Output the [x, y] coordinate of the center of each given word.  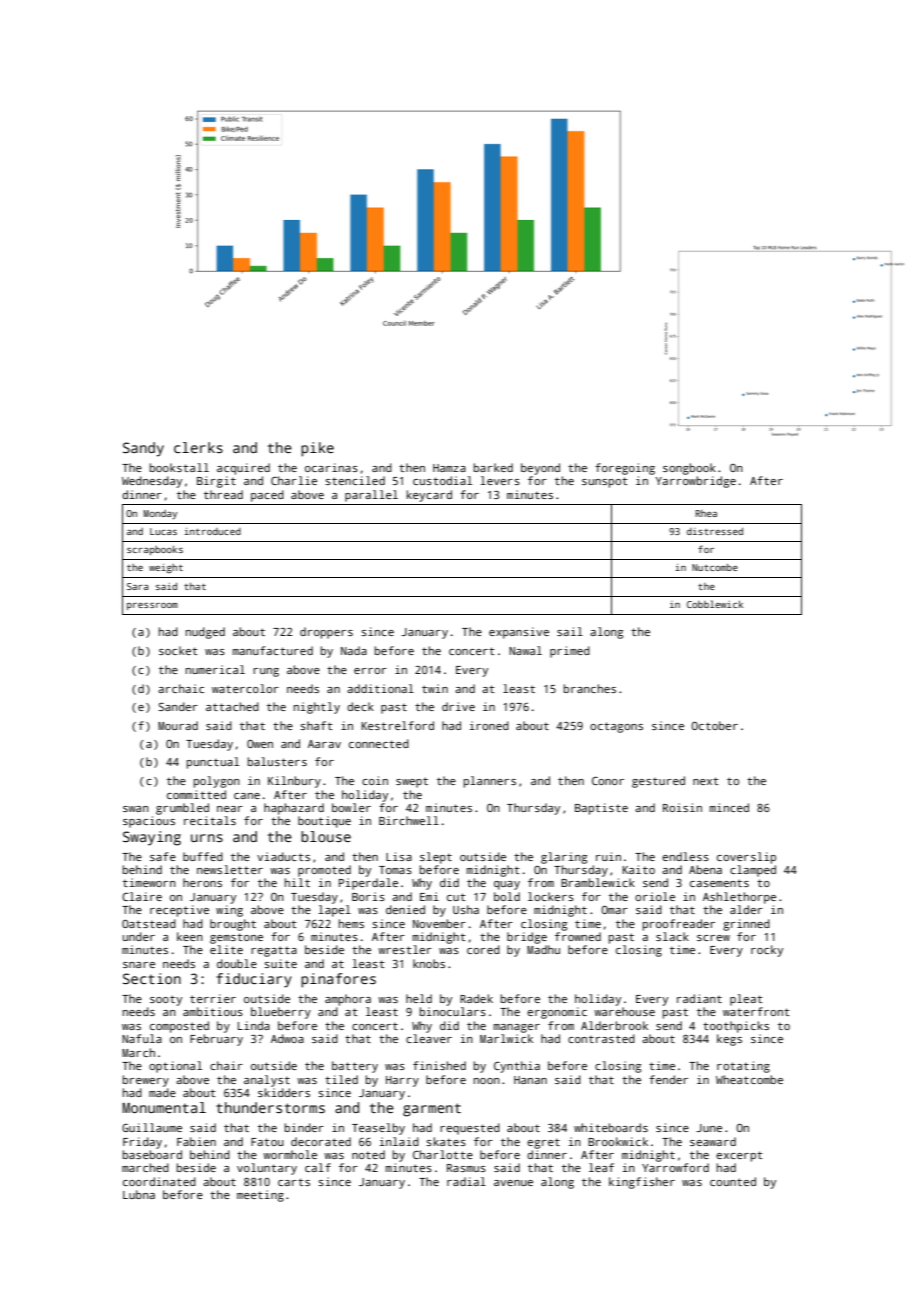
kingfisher [642, 1183]
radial [466, 1181]
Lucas [163, 531]
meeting [260, 1196]
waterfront [756, 1011]
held [419, 998]
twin [435, 688]
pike [317, 449]
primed [570, 652]
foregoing [625, 469]
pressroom [152, 606]
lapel [334, 911]
